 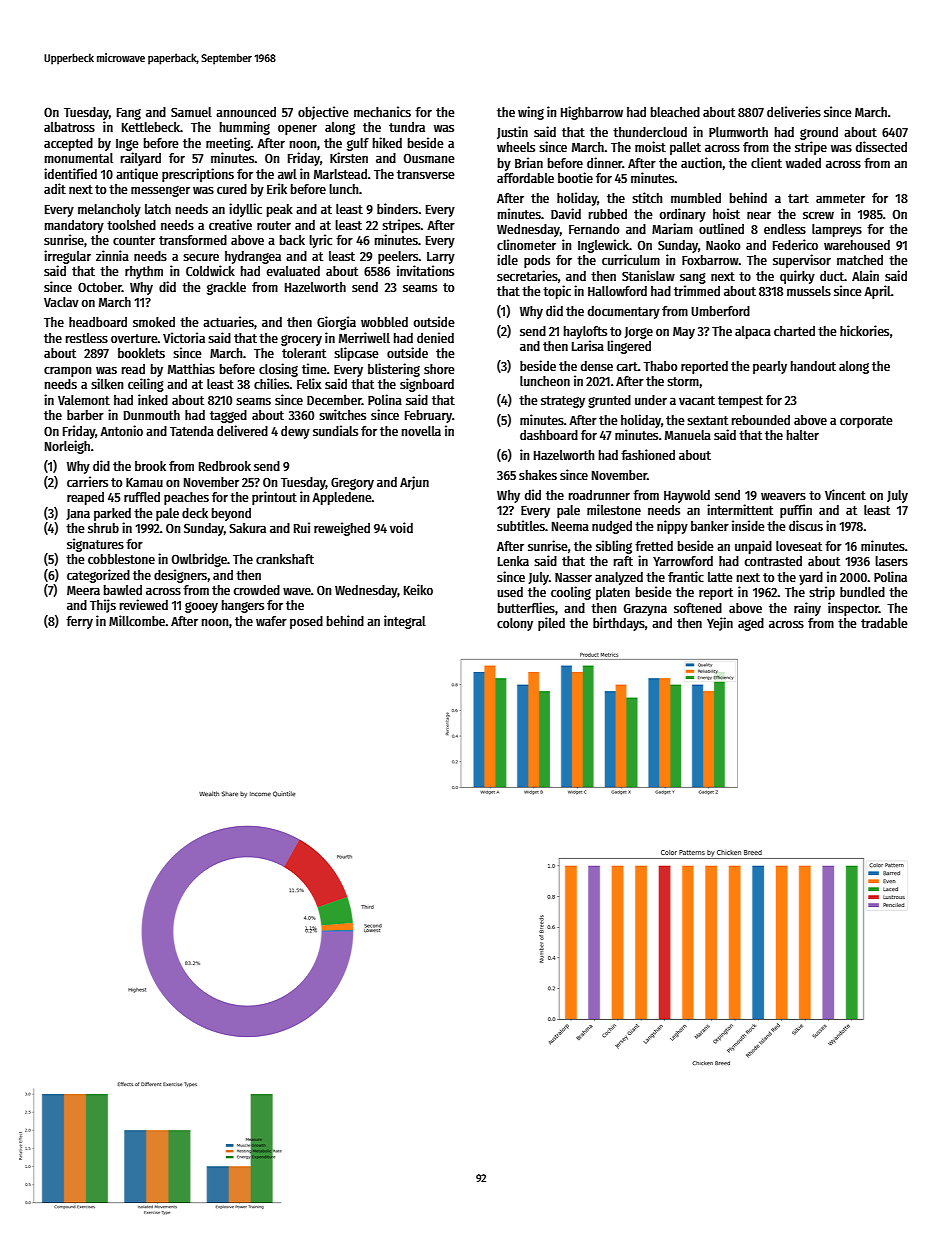 What do you see at coordinates (512, 132) in the document?
I see `Justin` at bounding box center [512, 132].
